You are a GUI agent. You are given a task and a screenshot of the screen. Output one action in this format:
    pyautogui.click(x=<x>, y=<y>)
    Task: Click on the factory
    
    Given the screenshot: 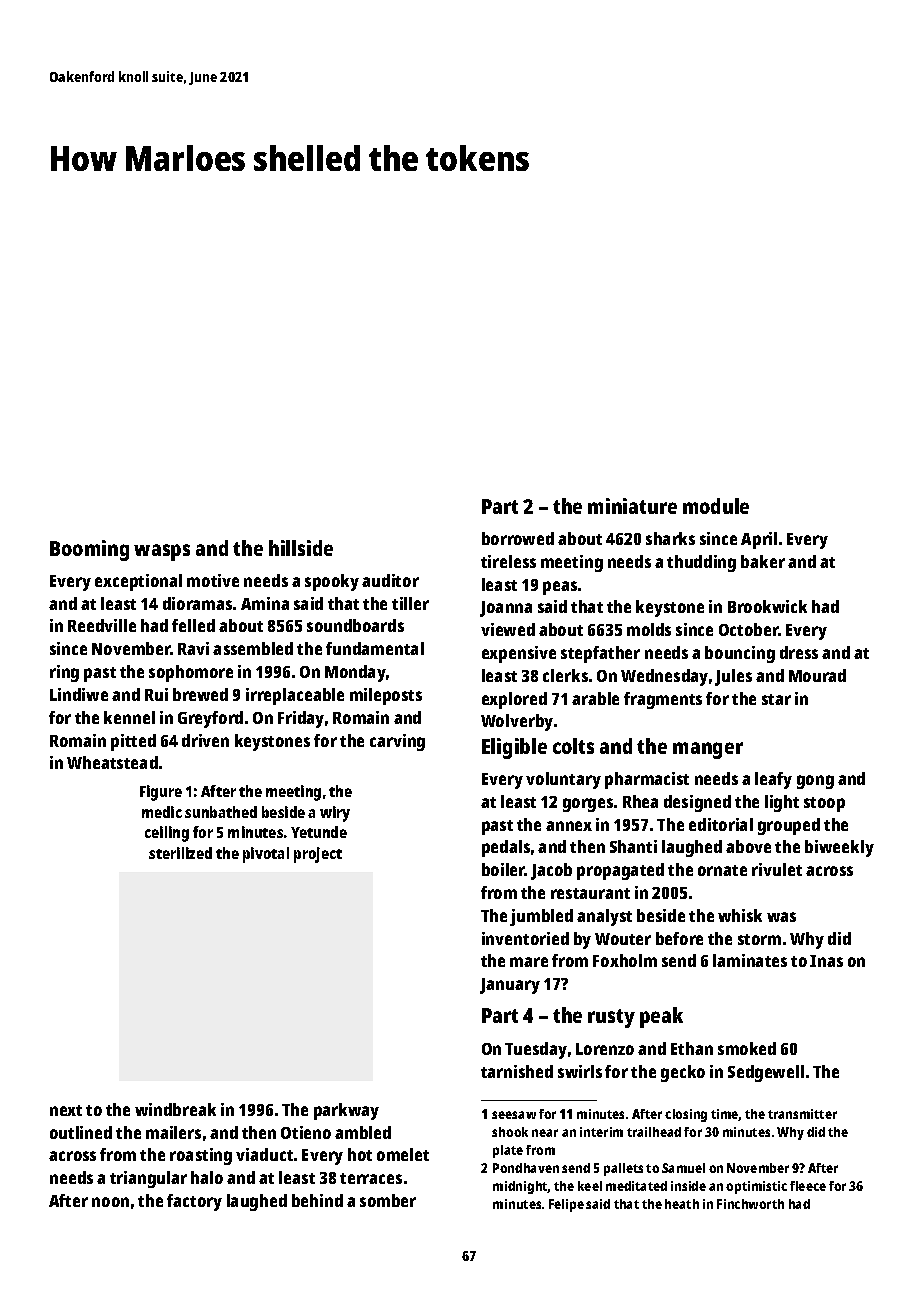 What is the action you would take?
    pyautogui.click(x=194, y=1202)
